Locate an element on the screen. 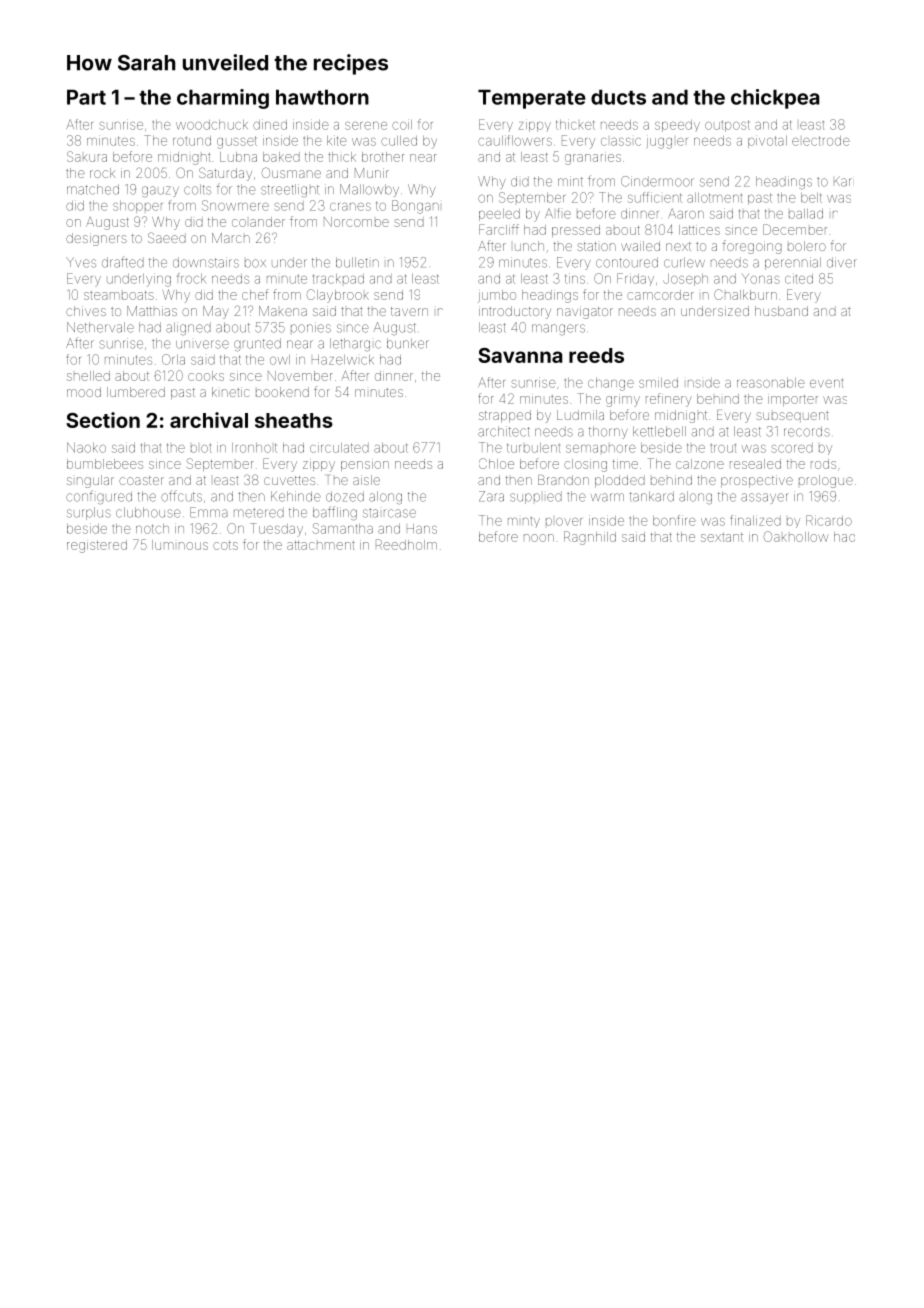 This screenshot has height=1308, width=924. introductory is located at coordinates (515, 312).
